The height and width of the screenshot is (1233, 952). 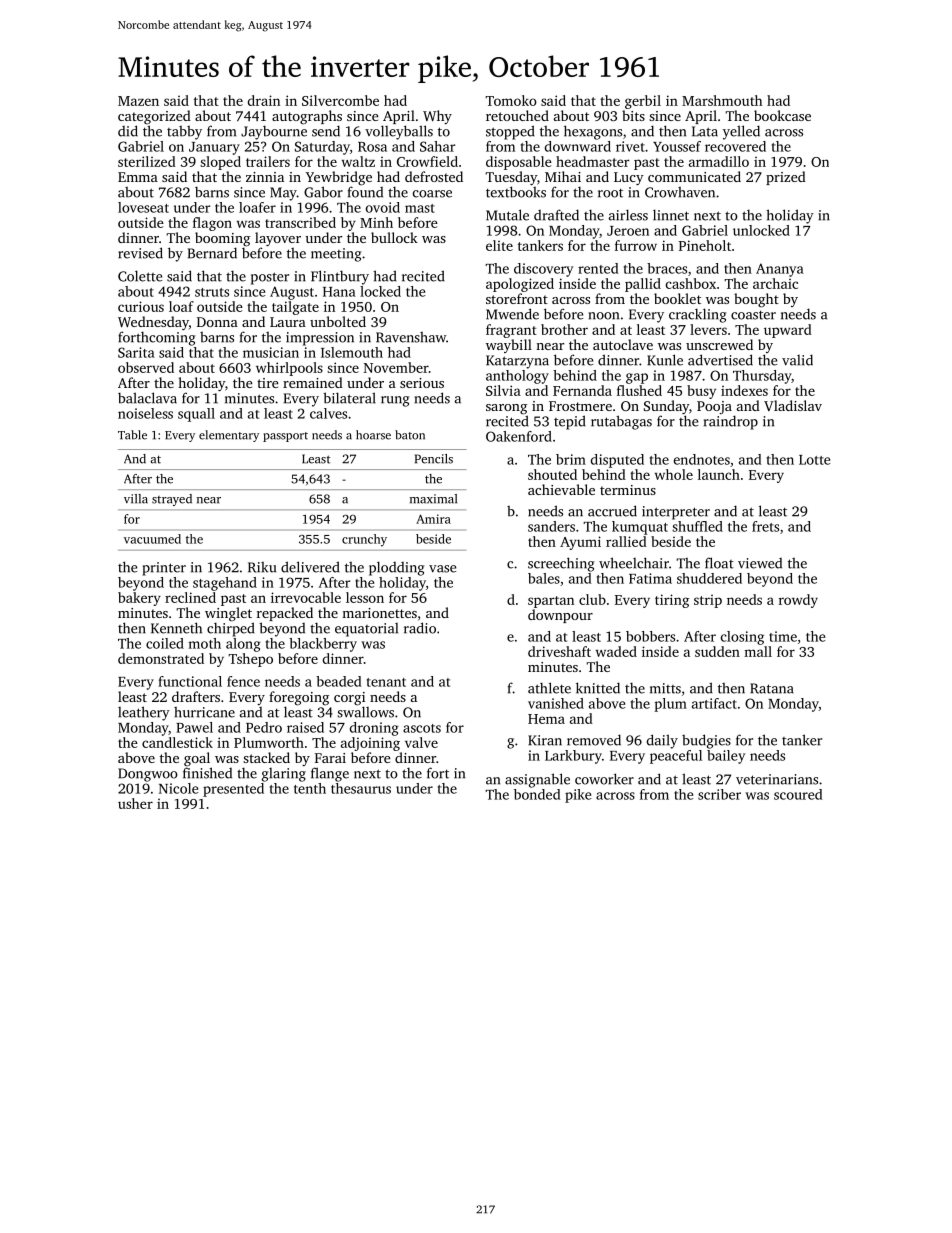 What do you see at coordinates (266, 757) in the screenshot?
I see `stacked` at bounding box center [266, 757].
